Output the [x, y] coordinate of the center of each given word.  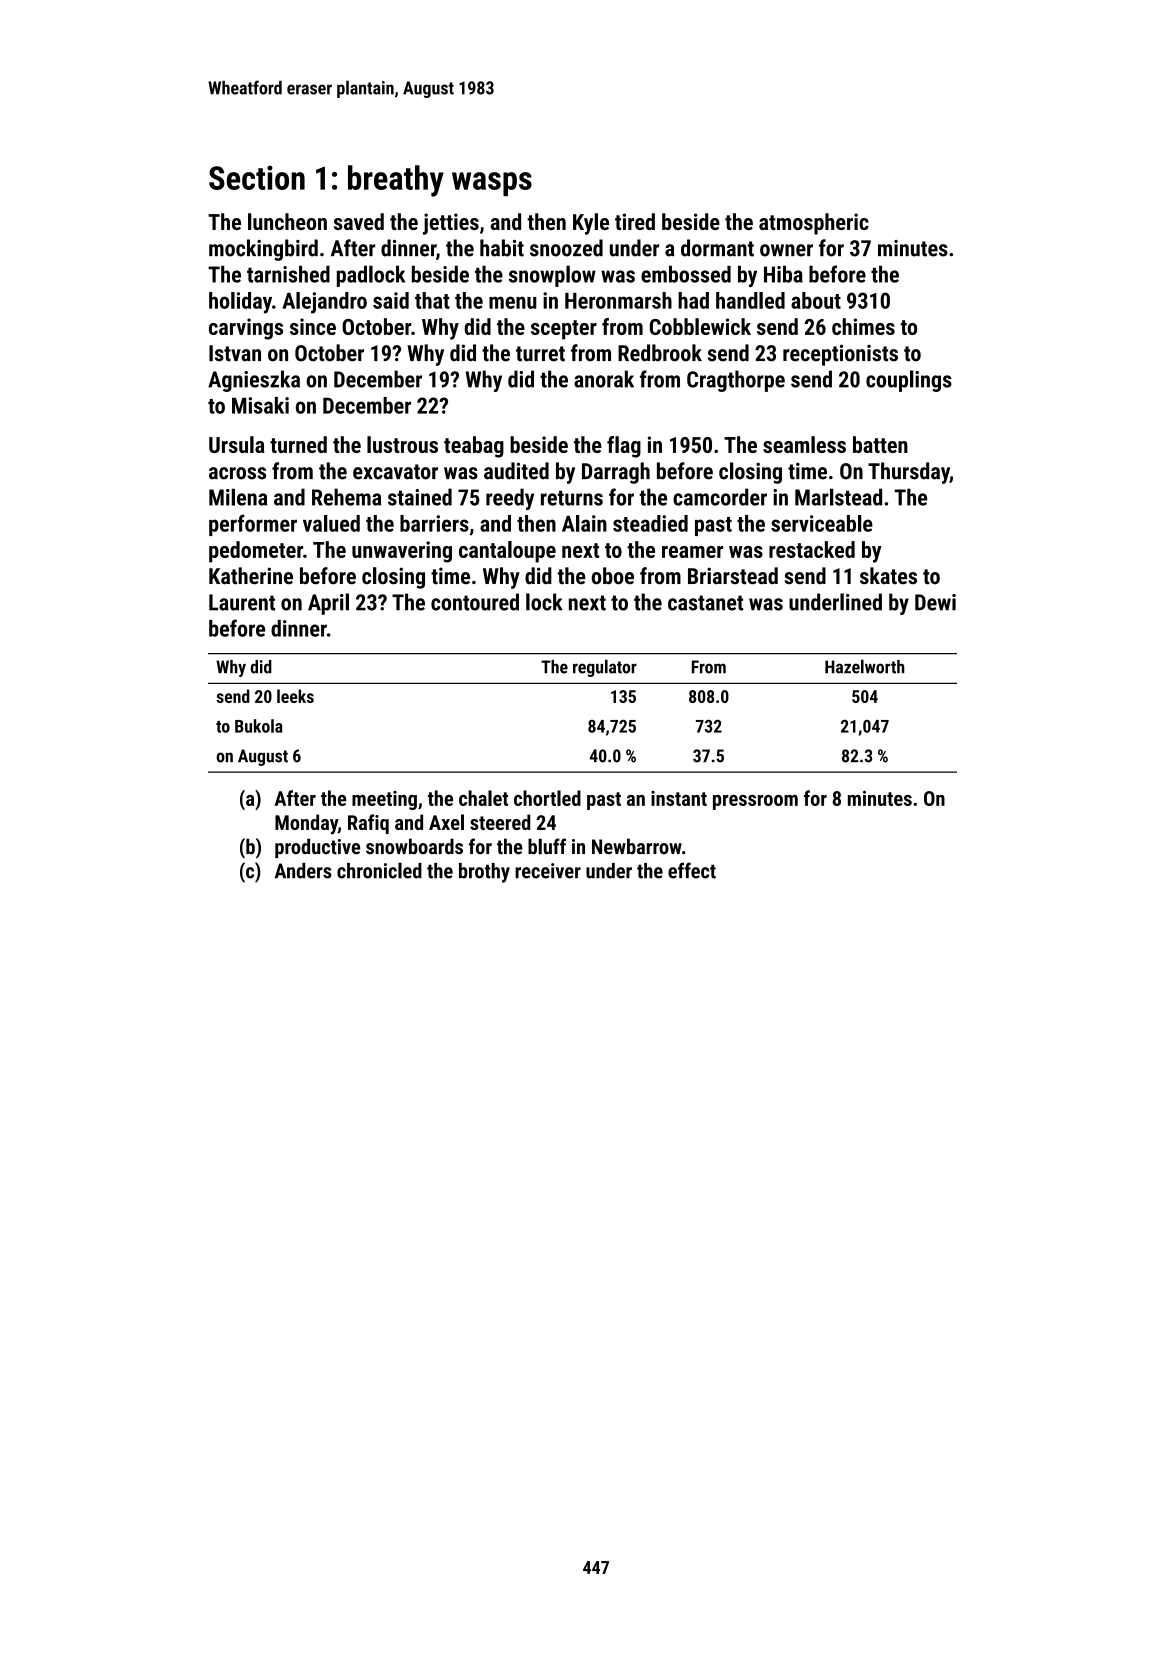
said [391, 300]
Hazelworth [865, 666]
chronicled [379, 870]
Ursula [237, 444]
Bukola [259, 726]
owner [786, 250]
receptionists [840, 355]
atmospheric [814, 224]
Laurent [242, 602]
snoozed [566, 248]
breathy [396, 181]
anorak [604, 379]
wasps [492, 184]
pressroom [755, 802]
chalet [483, 798]
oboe [613, 576]
